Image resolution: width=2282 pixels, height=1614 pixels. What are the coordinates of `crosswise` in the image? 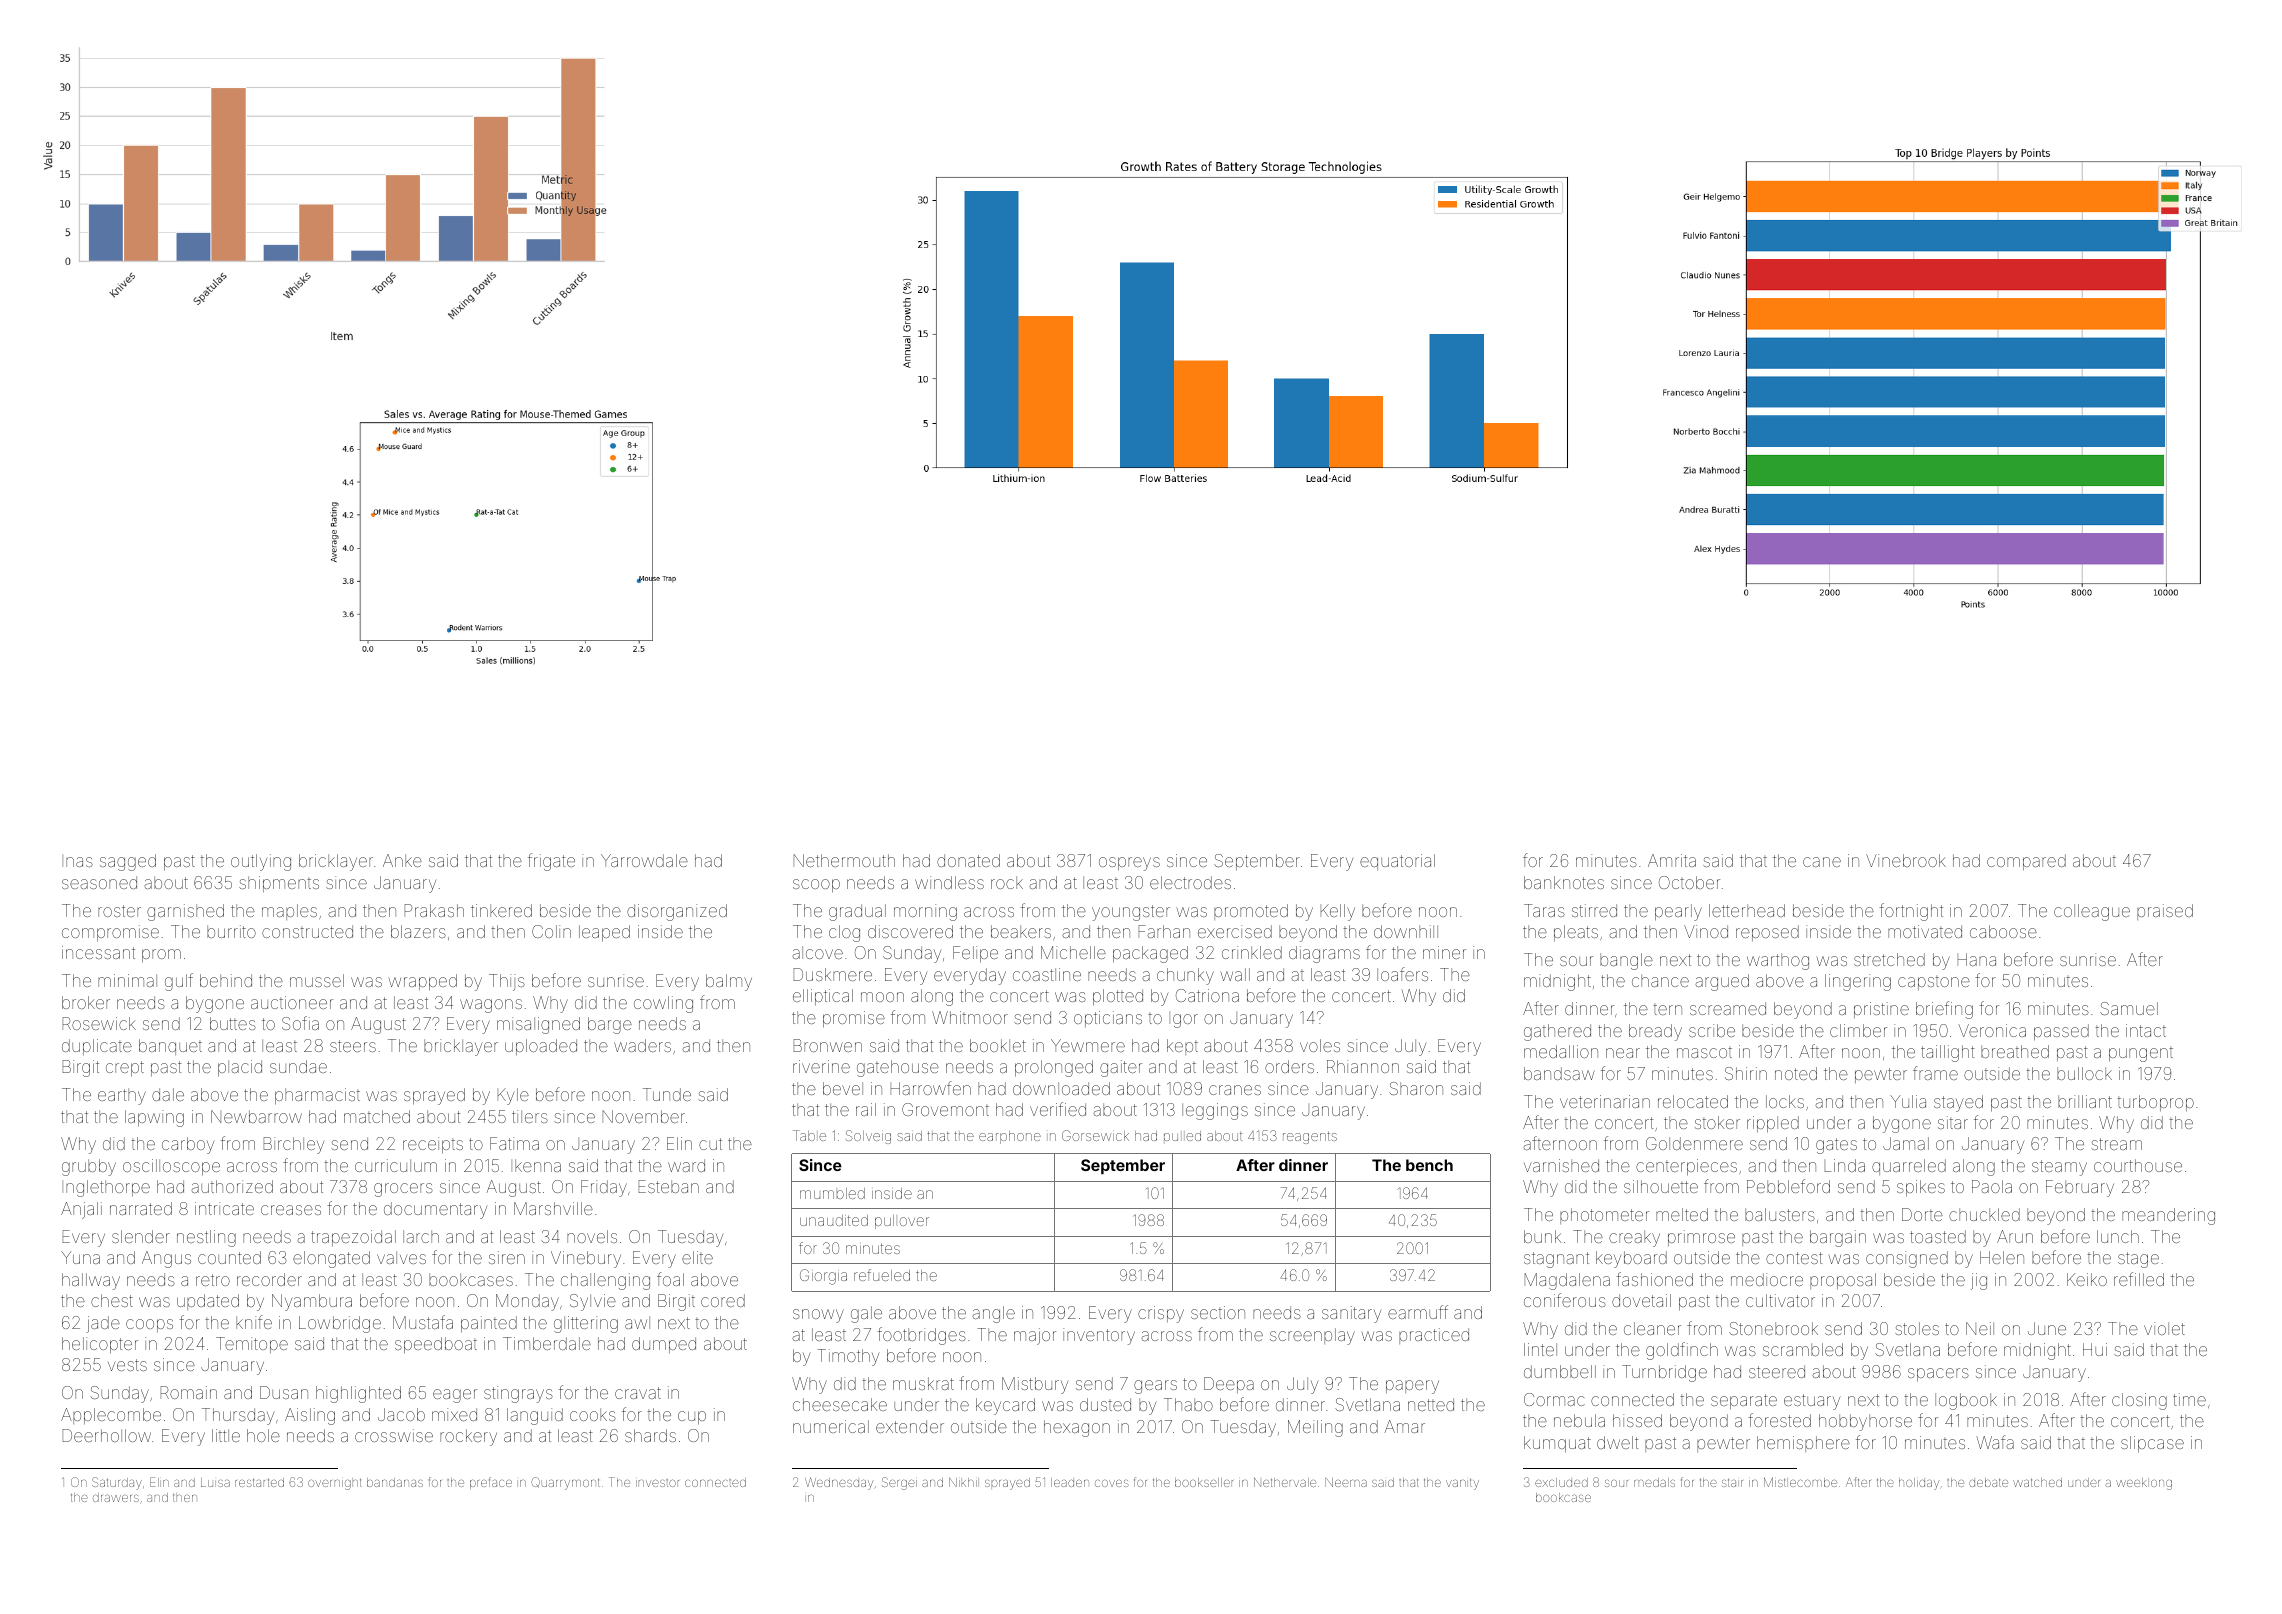 It's located at (394, 1435).
